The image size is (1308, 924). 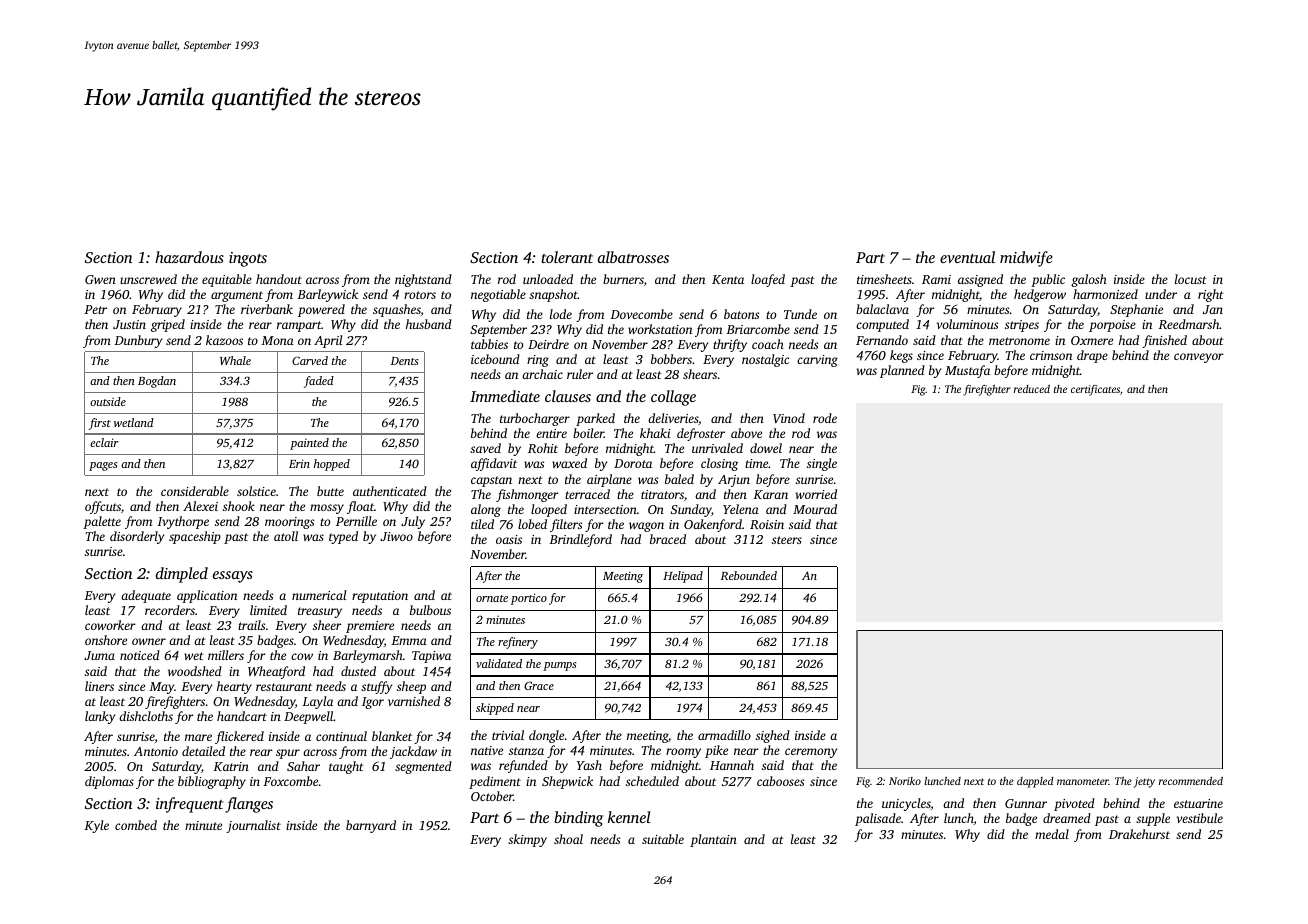 What do you see at coordinates (529, 599) in the document?
I see `portico` at bounding box center [529, 599].
